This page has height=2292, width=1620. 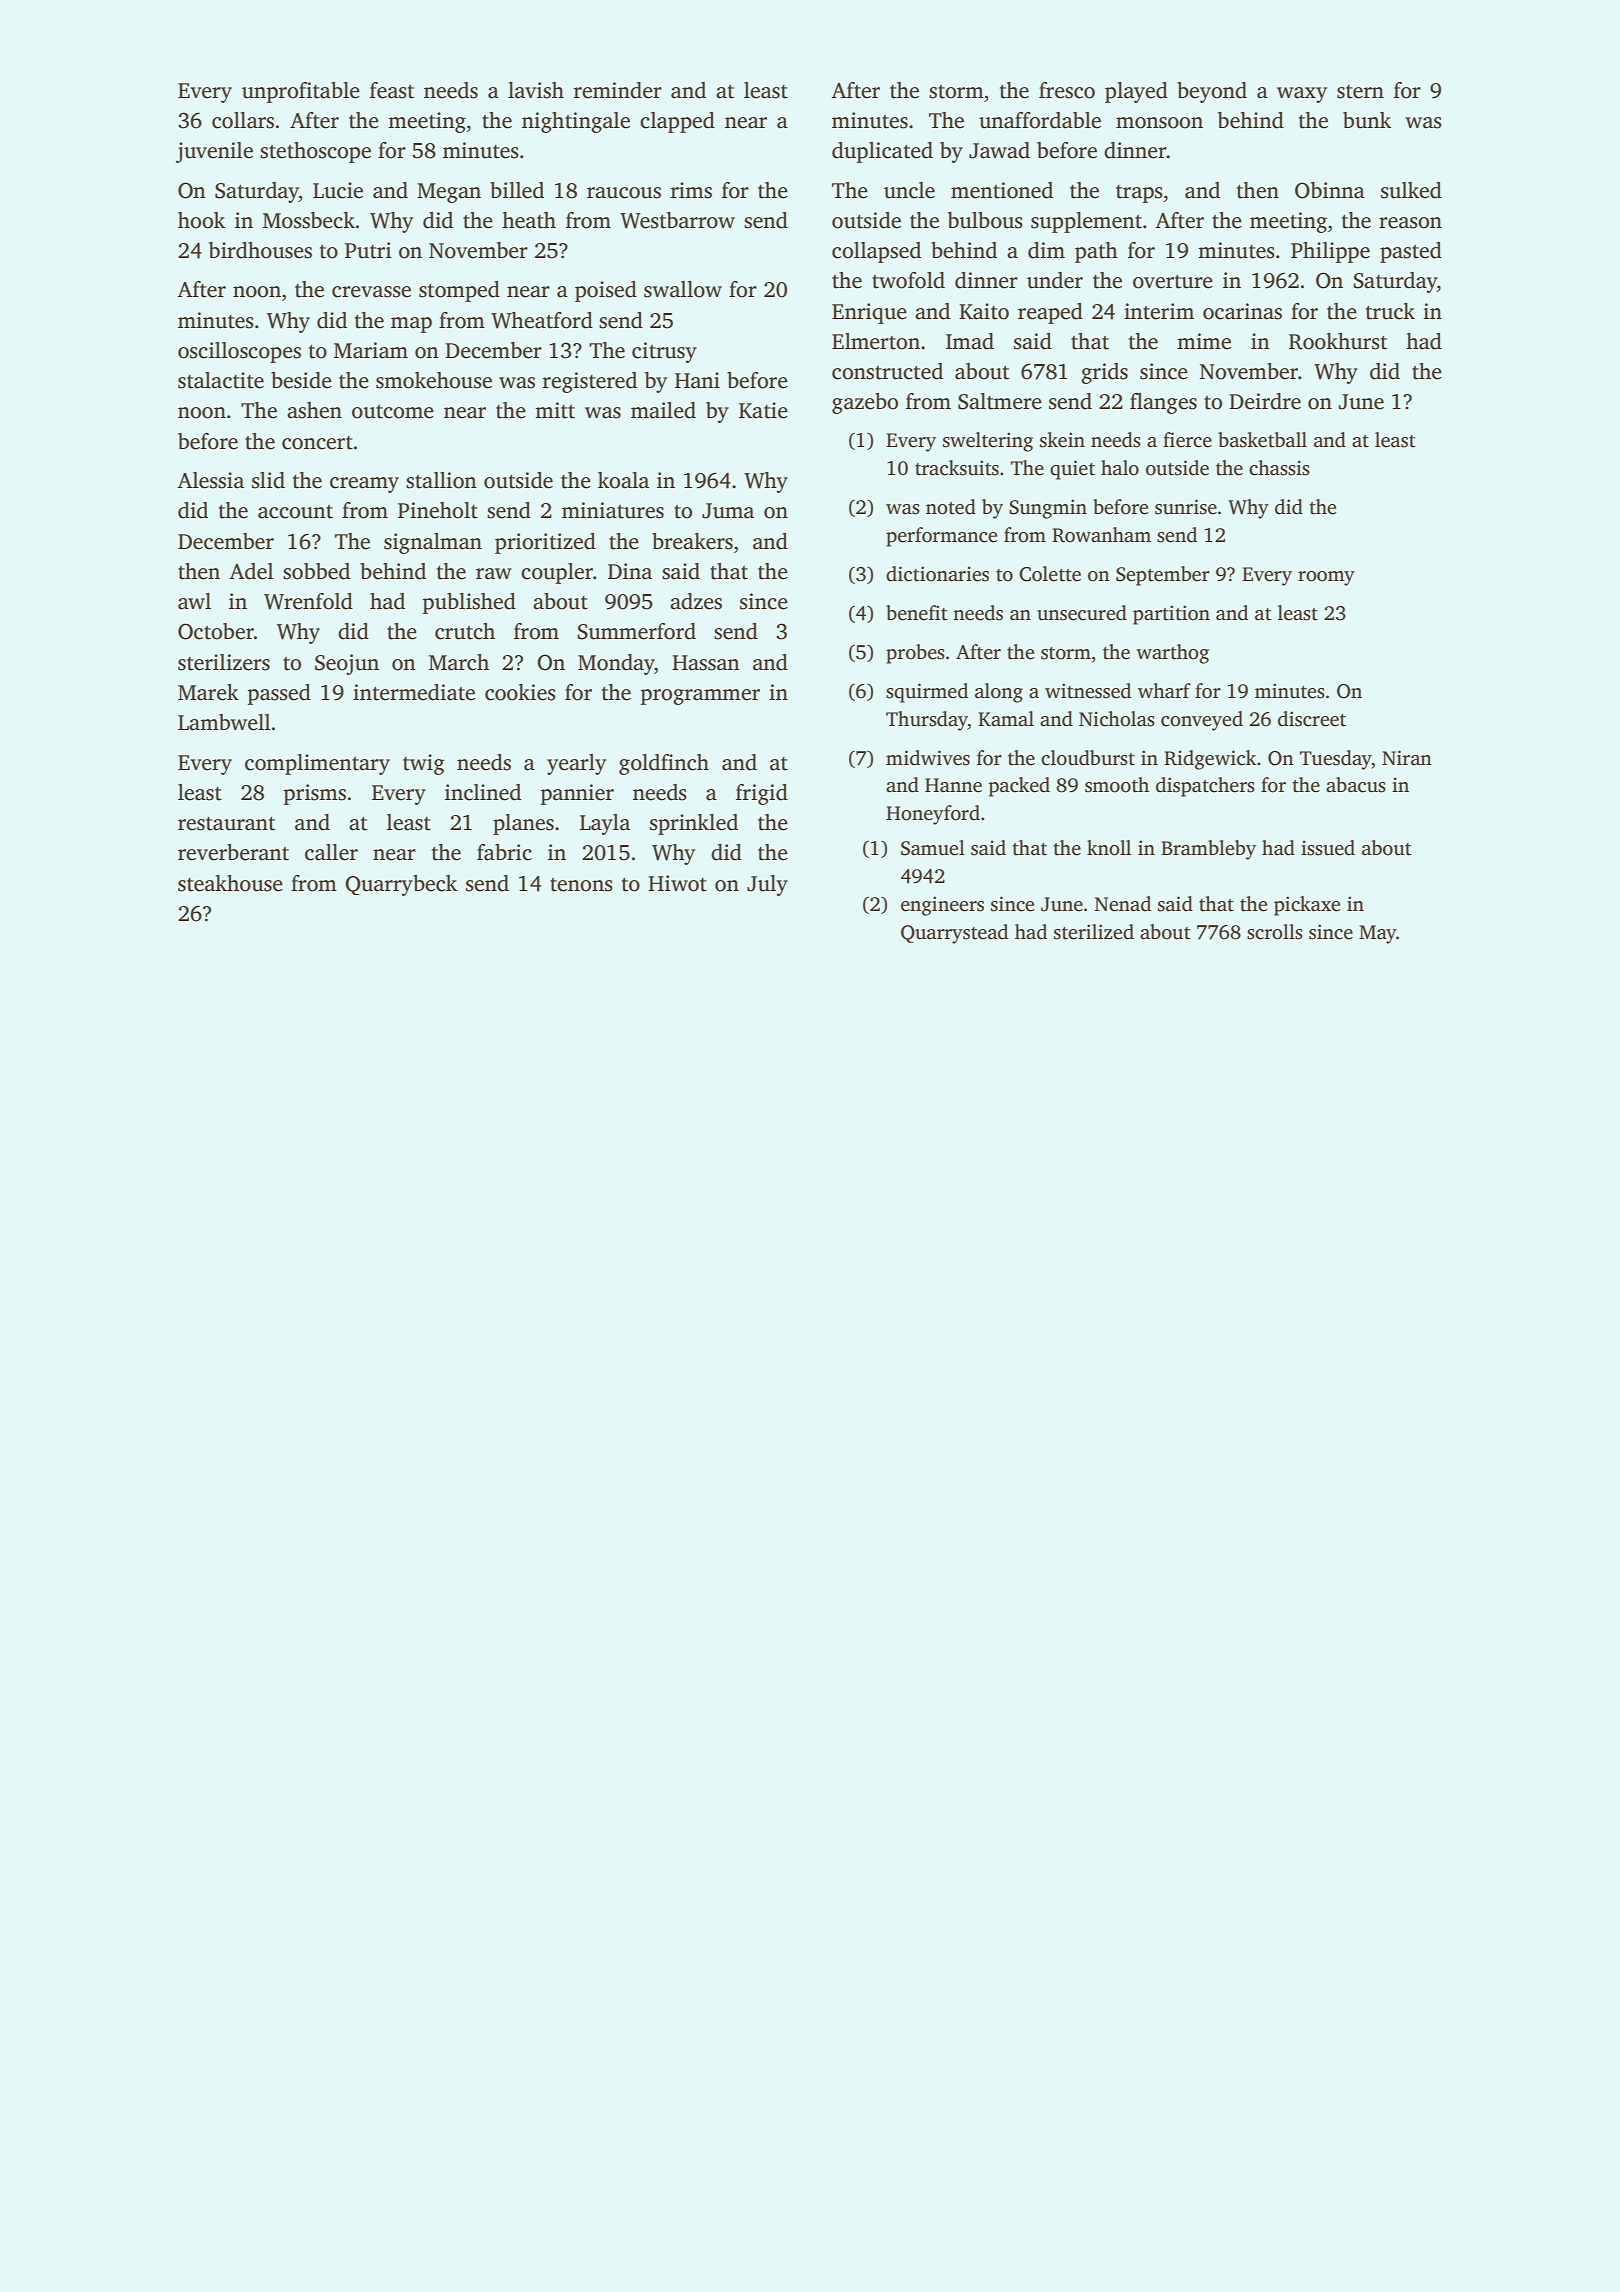 I want to click on conveyed, so click(x=1202, y=721).
